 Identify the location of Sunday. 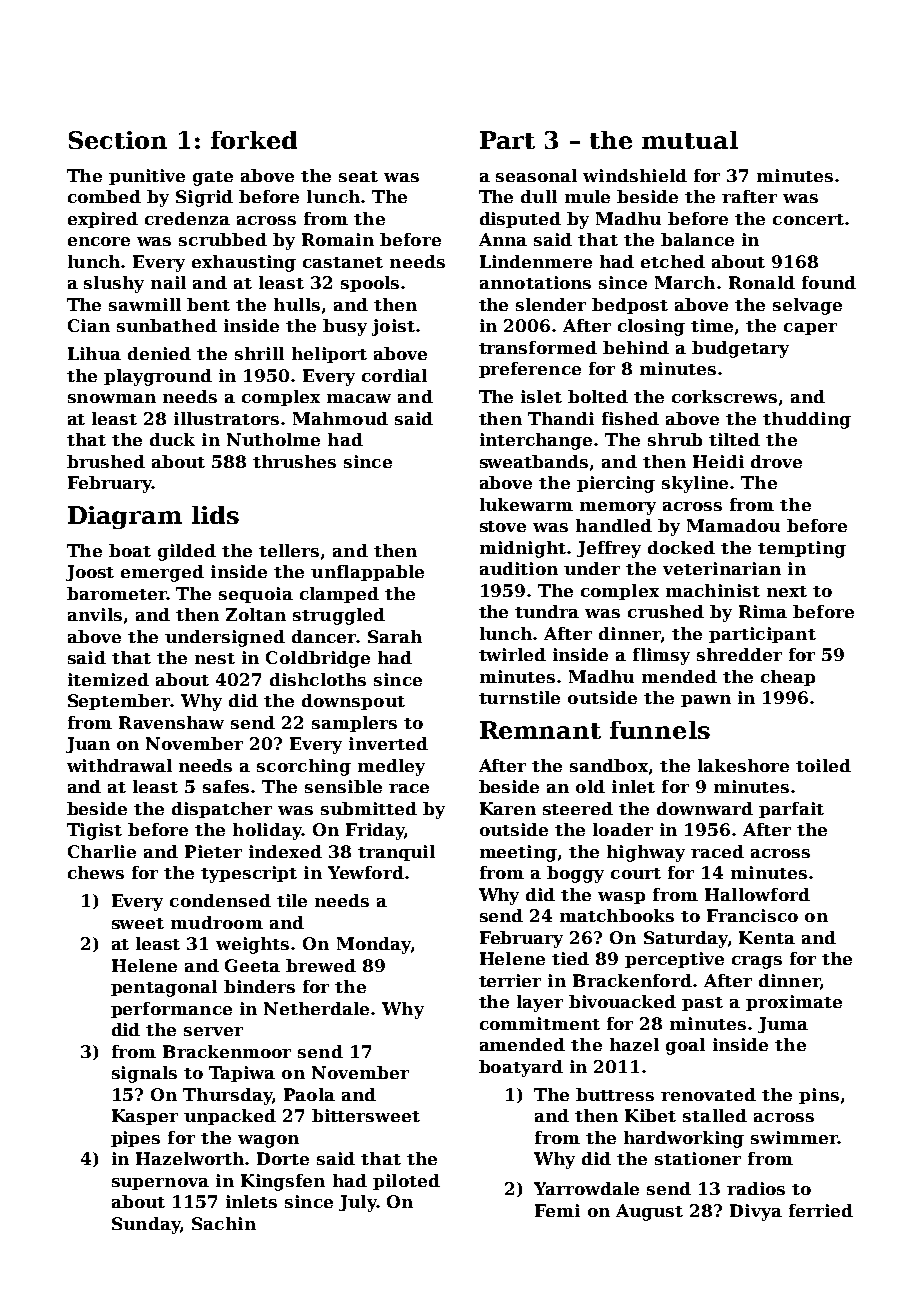
(146, 1225).
